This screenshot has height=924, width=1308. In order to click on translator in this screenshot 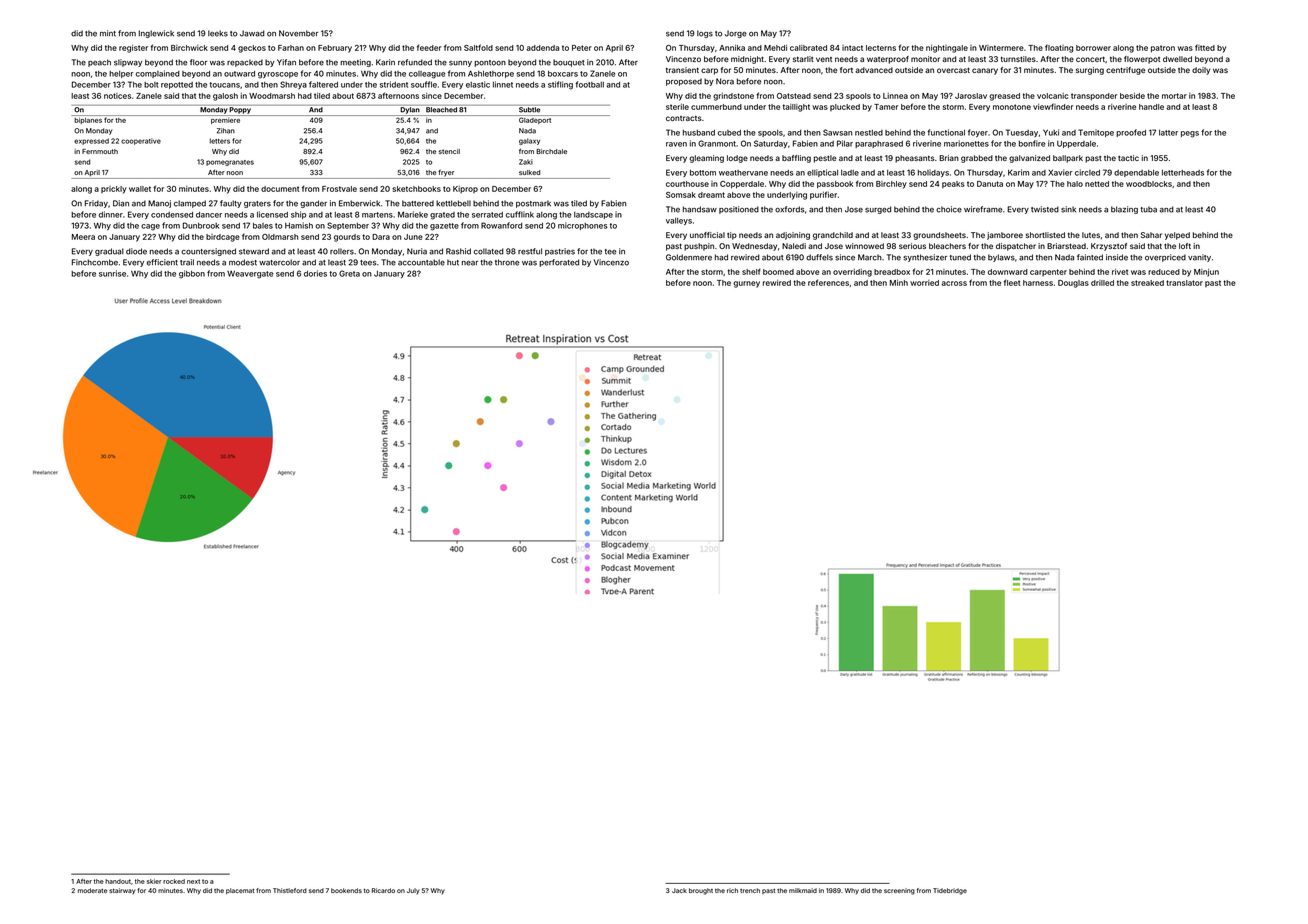, I will do `click(1184, 283)`.
